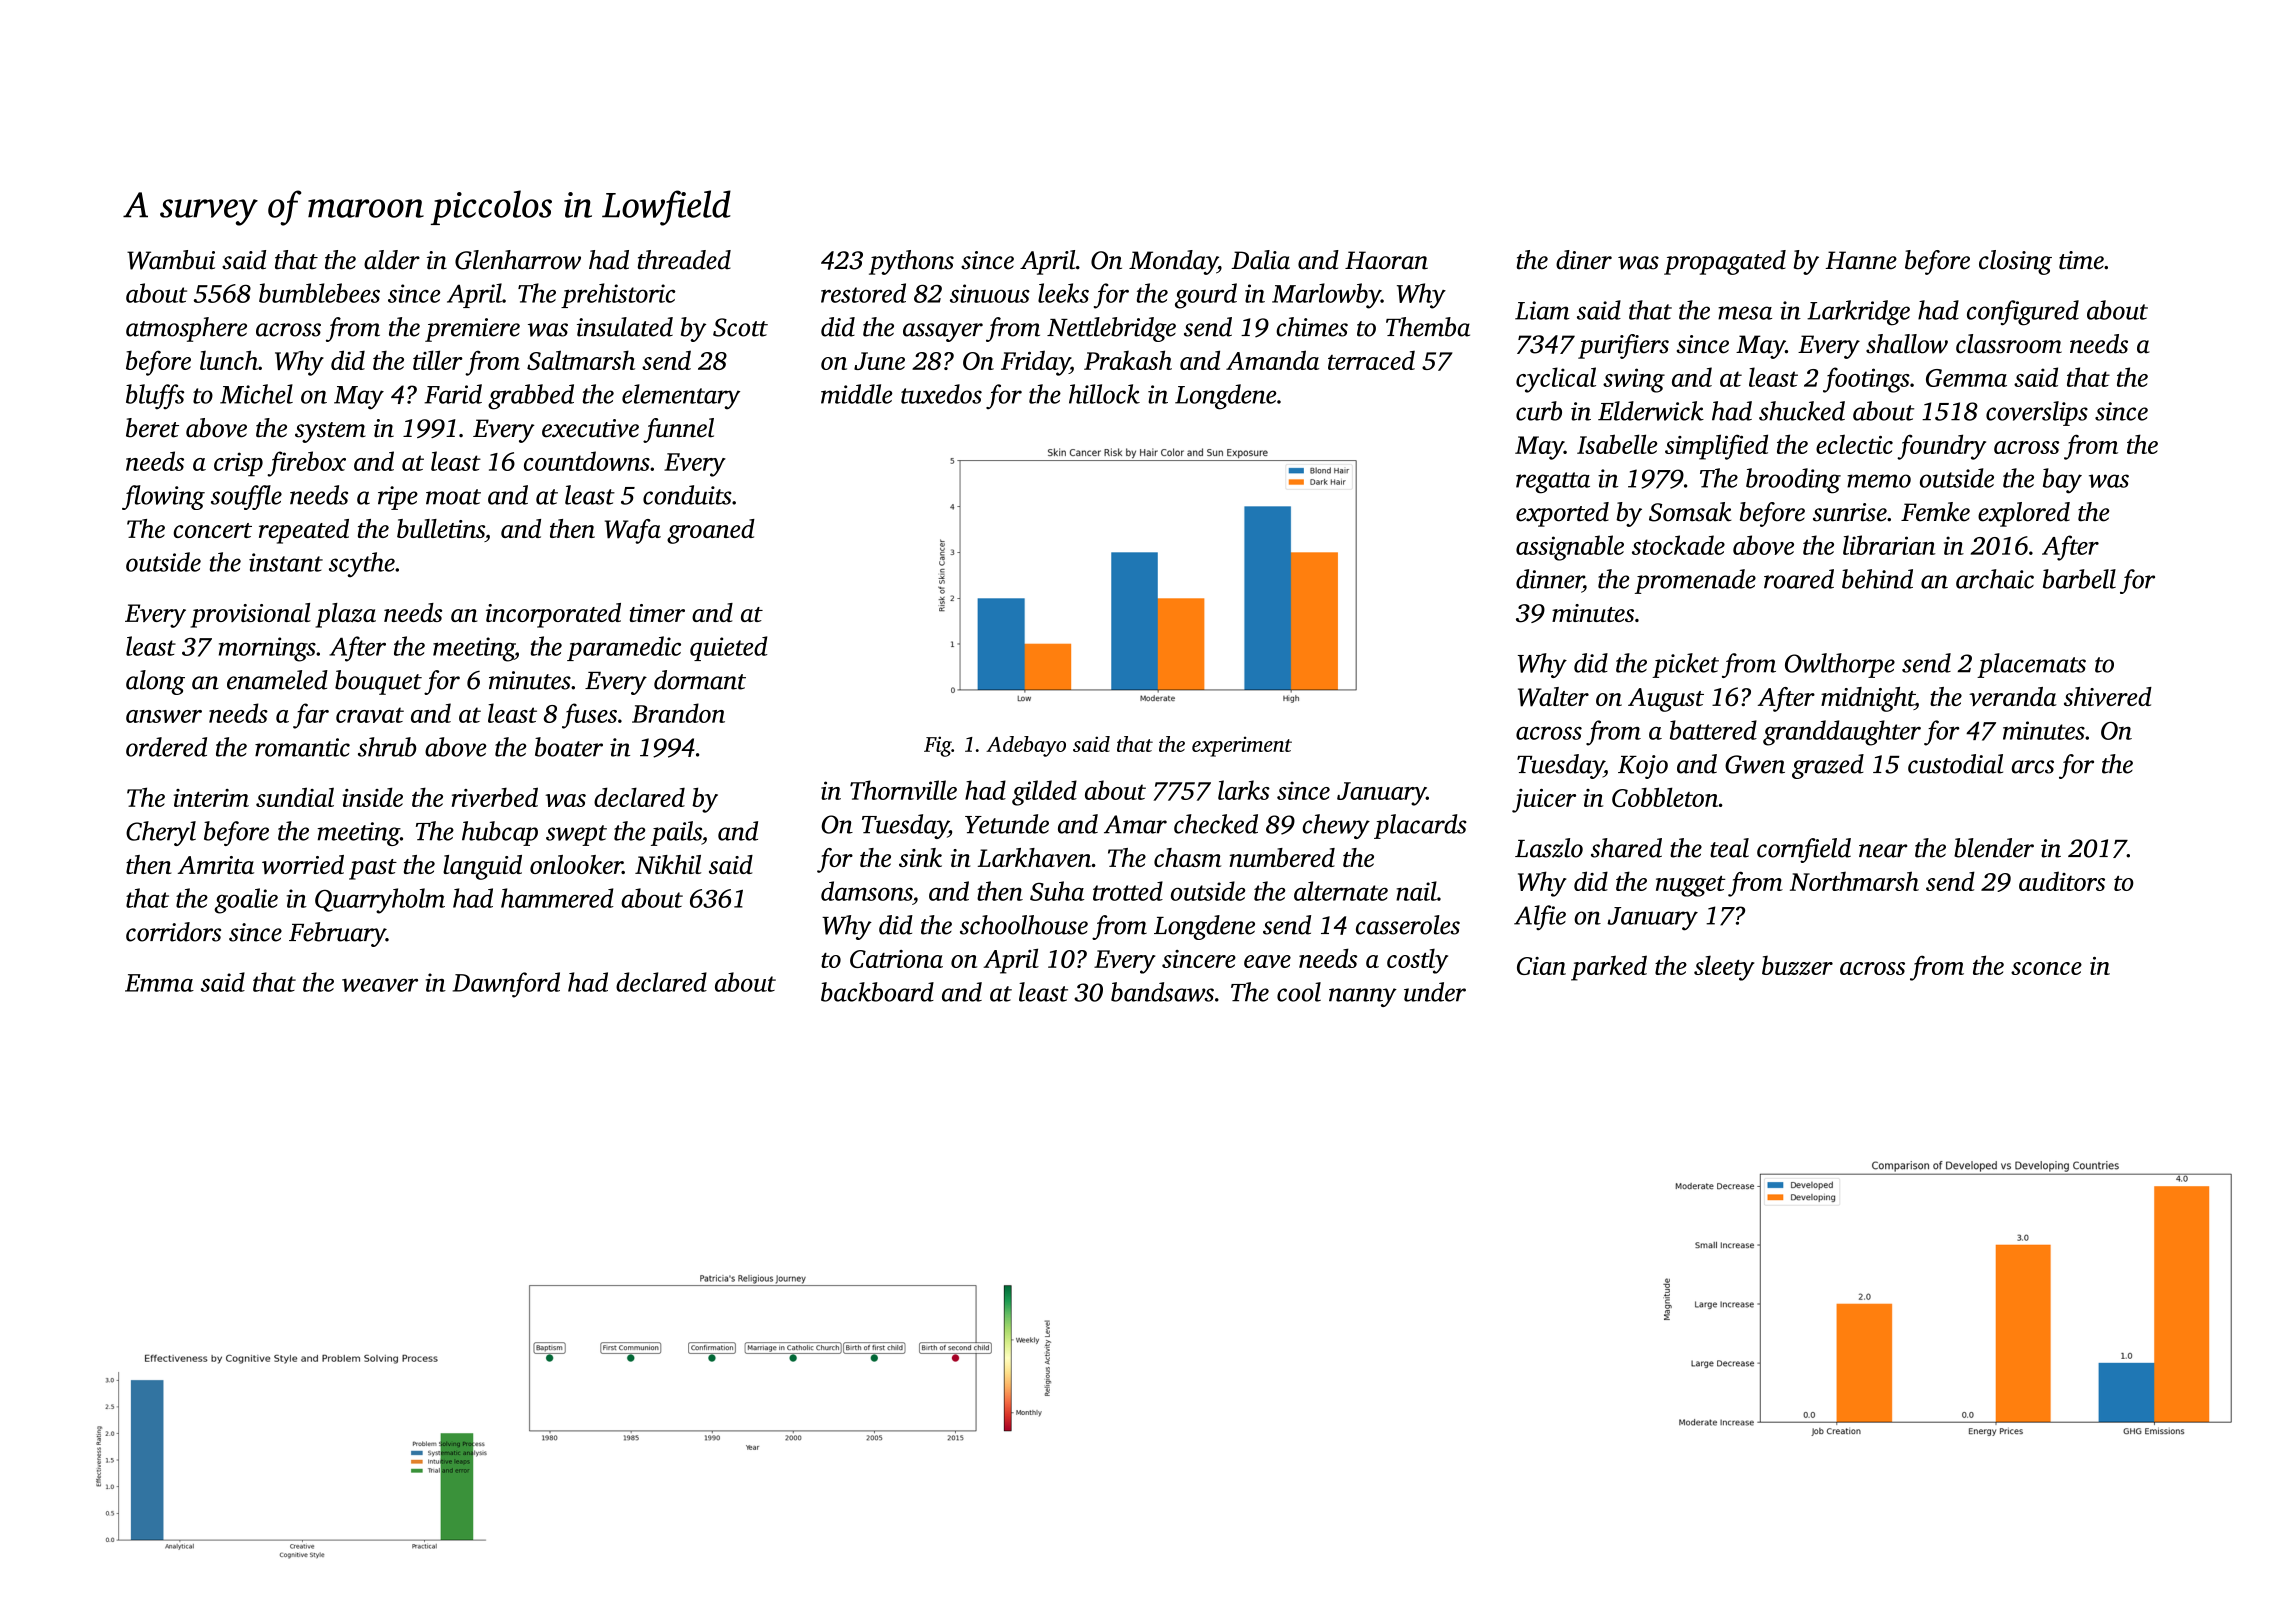 This document has width=2292, height=1620. What do you see at coordinates (2032, 767) in the document?
I see `arcs` at bounding box center [2032, 767].
